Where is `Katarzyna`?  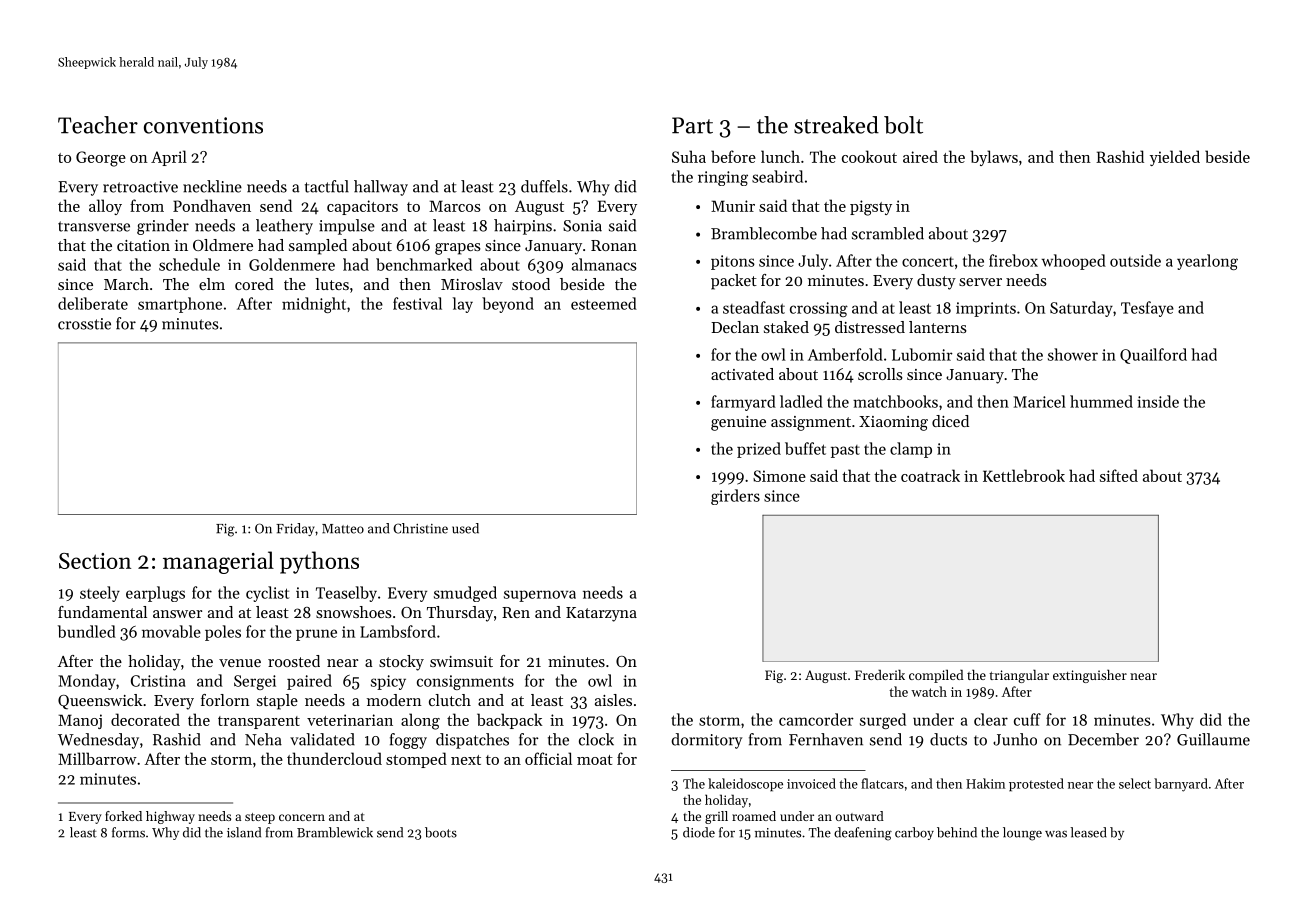
Katarzyna is located at coordinates (601, 614).
